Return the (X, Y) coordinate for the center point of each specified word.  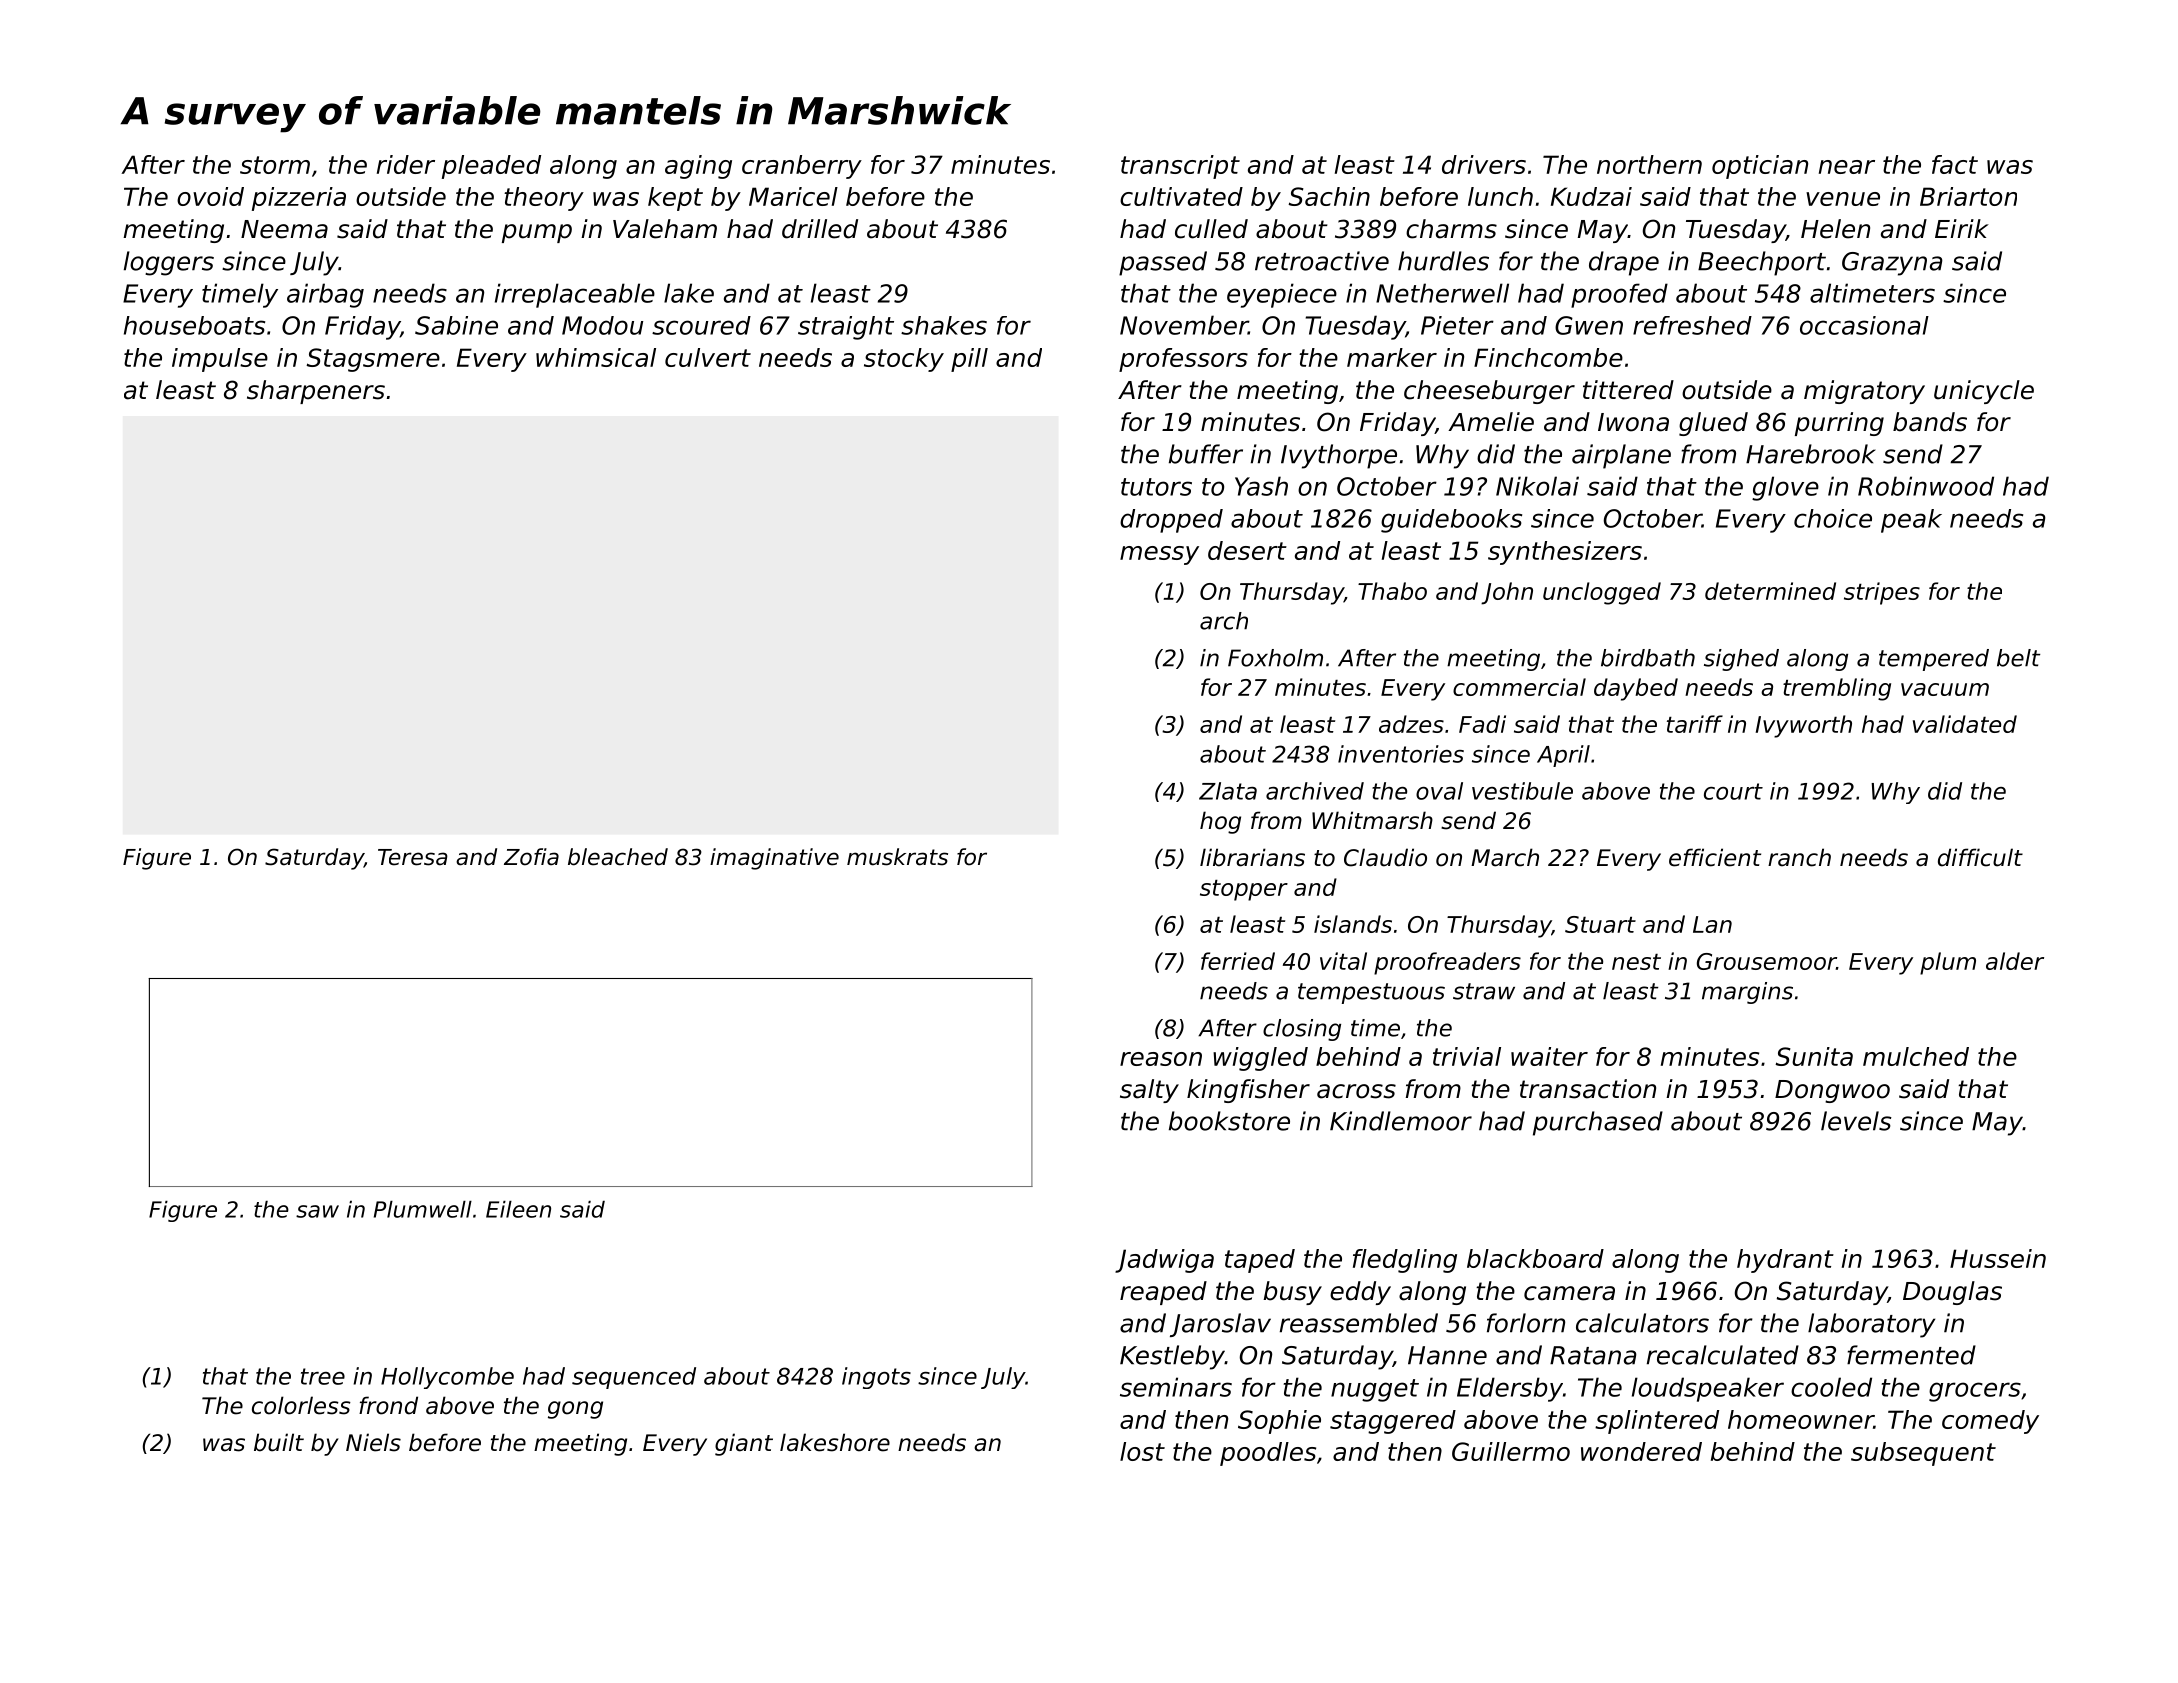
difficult (1980, 857)
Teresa (413, 857)
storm (275, 165)
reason (1161, 1059)
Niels (373, 1442)
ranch (1799, 857)
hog (1220, 822)
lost (1142, 1451)
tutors (1156, 487)
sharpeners (316, 392)
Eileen (518, 1209)
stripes (1882, 593)
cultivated (1181, 196)
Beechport (1762, 263)
